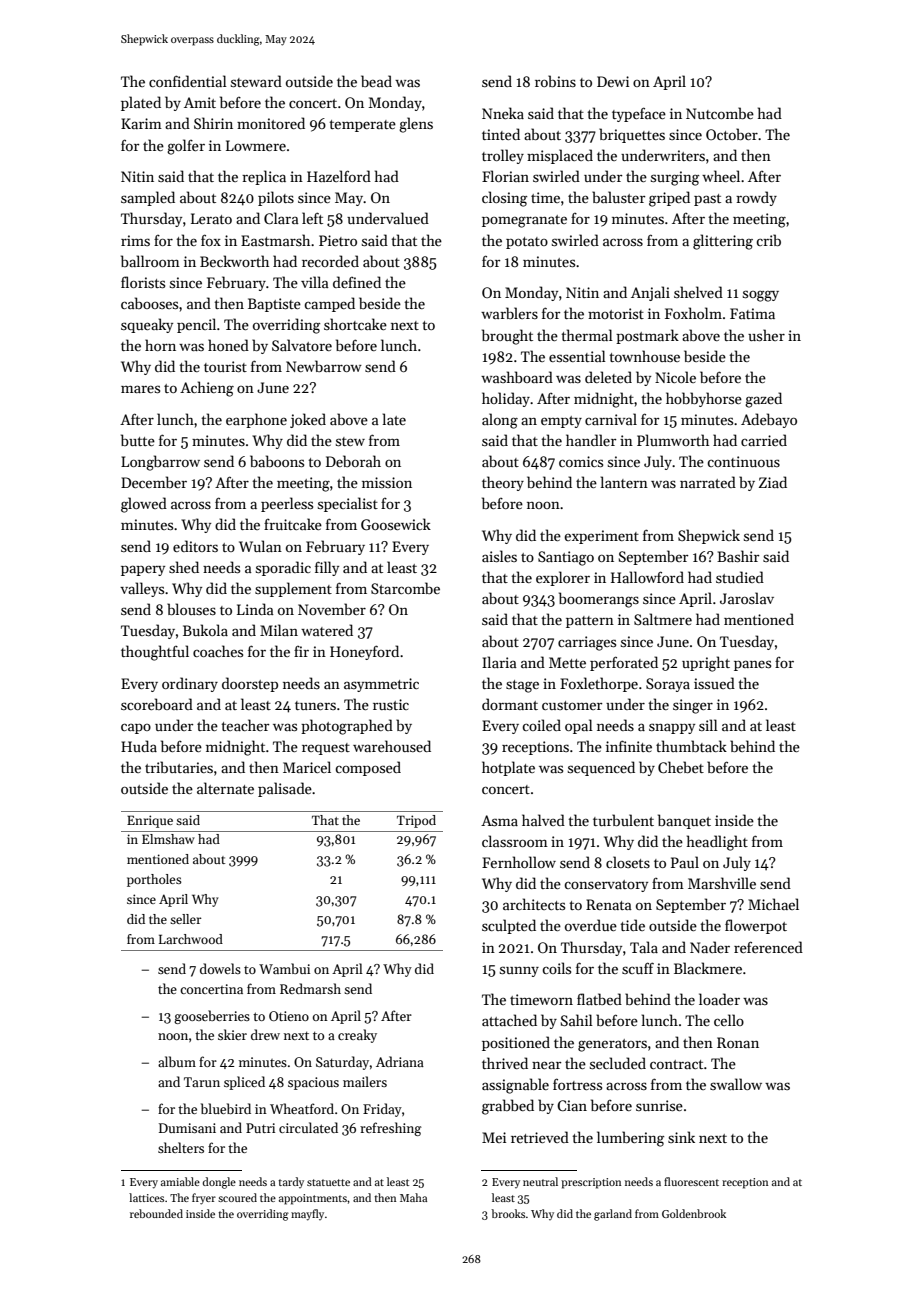  What do you see at coordinates (773, 904) in the image?
I see `Michael` at bounding box center [773, 904].
